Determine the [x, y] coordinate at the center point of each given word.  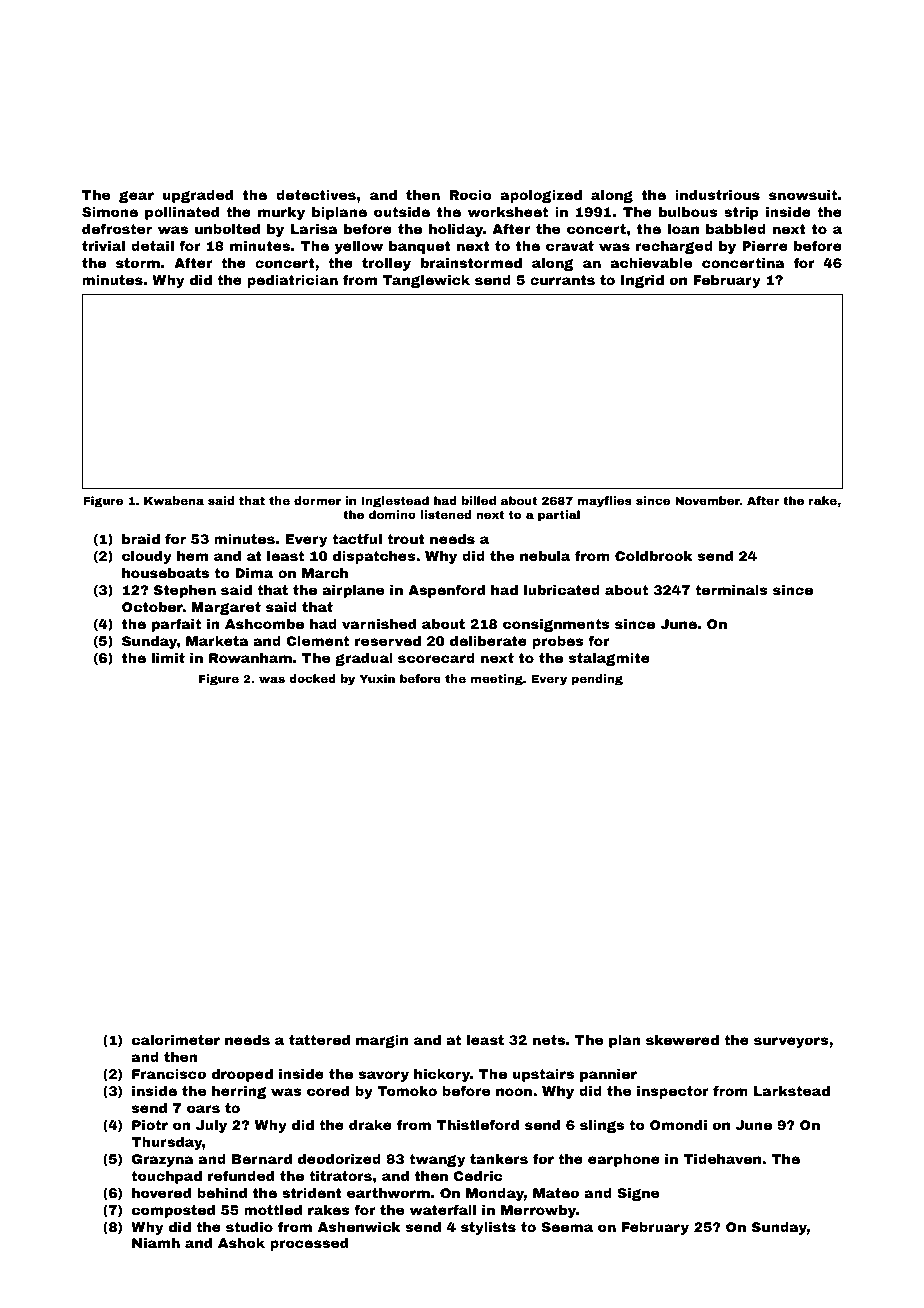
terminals [731, 590]
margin [382, 1041]
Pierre [765, 246]
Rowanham [250, 658]
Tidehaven [722, 1159]
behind [222, 1193]
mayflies [604, 502]
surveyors [791, 1042]
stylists [488, 1228]
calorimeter [176, 1040]
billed [479, 500]
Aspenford [446, 591]
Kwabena [174, 500]
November [707, 500]
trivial [103, 246]
